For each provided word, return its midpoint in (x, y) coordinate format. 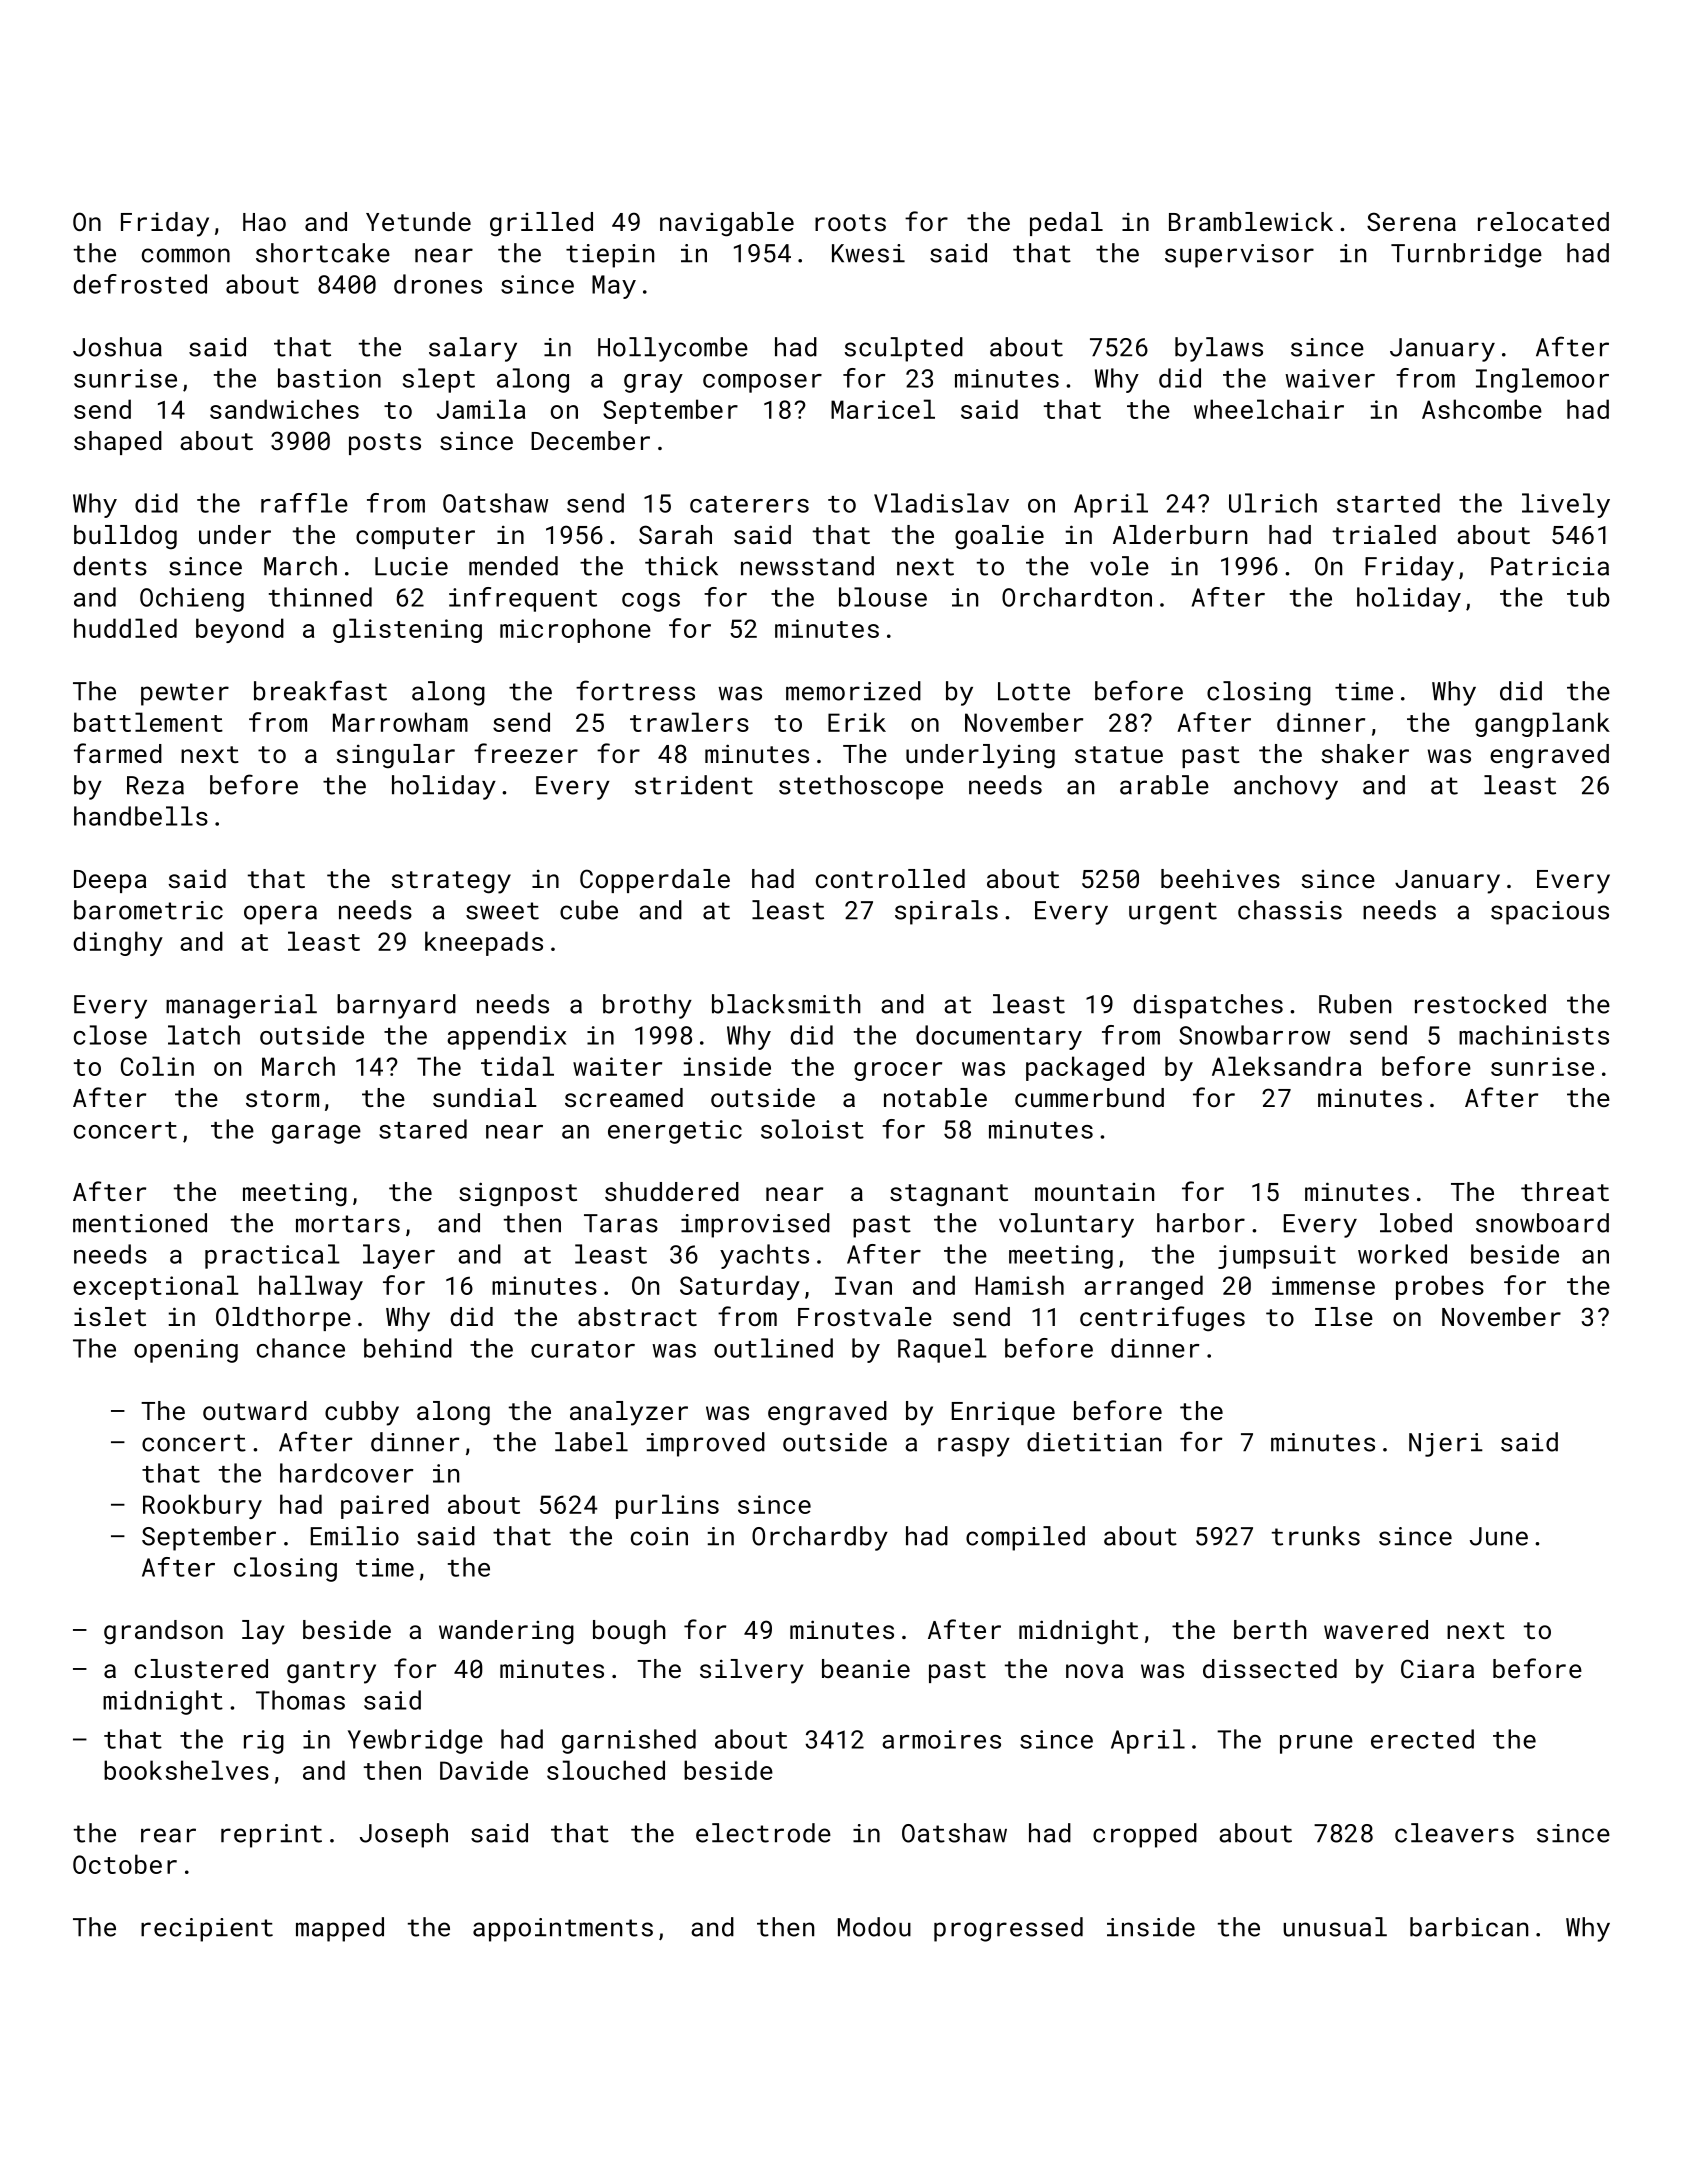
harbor (1201, 1223)
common (186, 255)
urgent (1173, 913)
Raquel (942, 1350)
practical (272, 1256)
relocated (1543, 221)
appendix (506, 1037)
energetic (675, 1132)
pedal (1066, 224)
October (125, 1864)
